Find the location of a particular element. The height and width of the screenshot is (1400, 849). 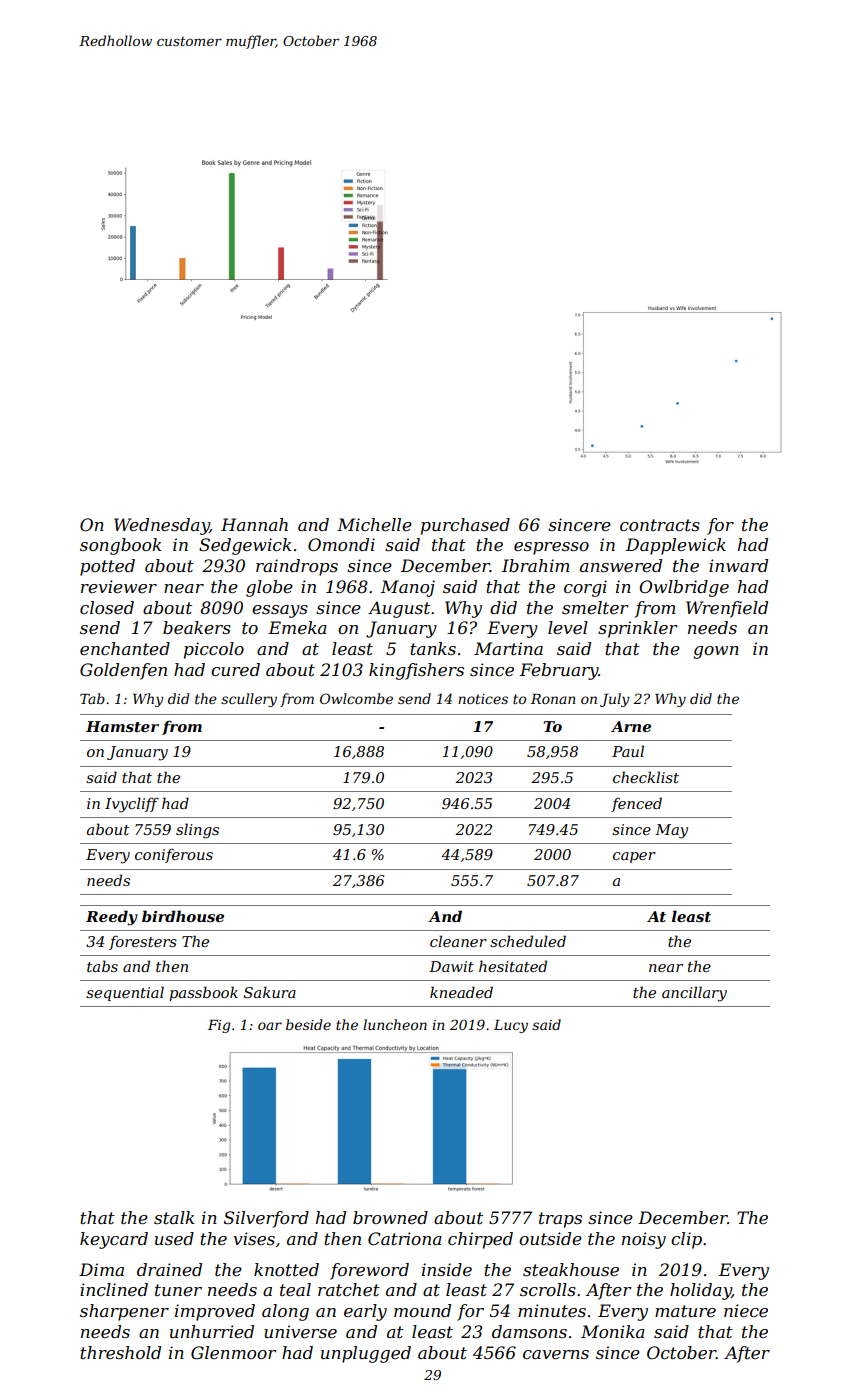

potted is located at coordinates (107, 567).
